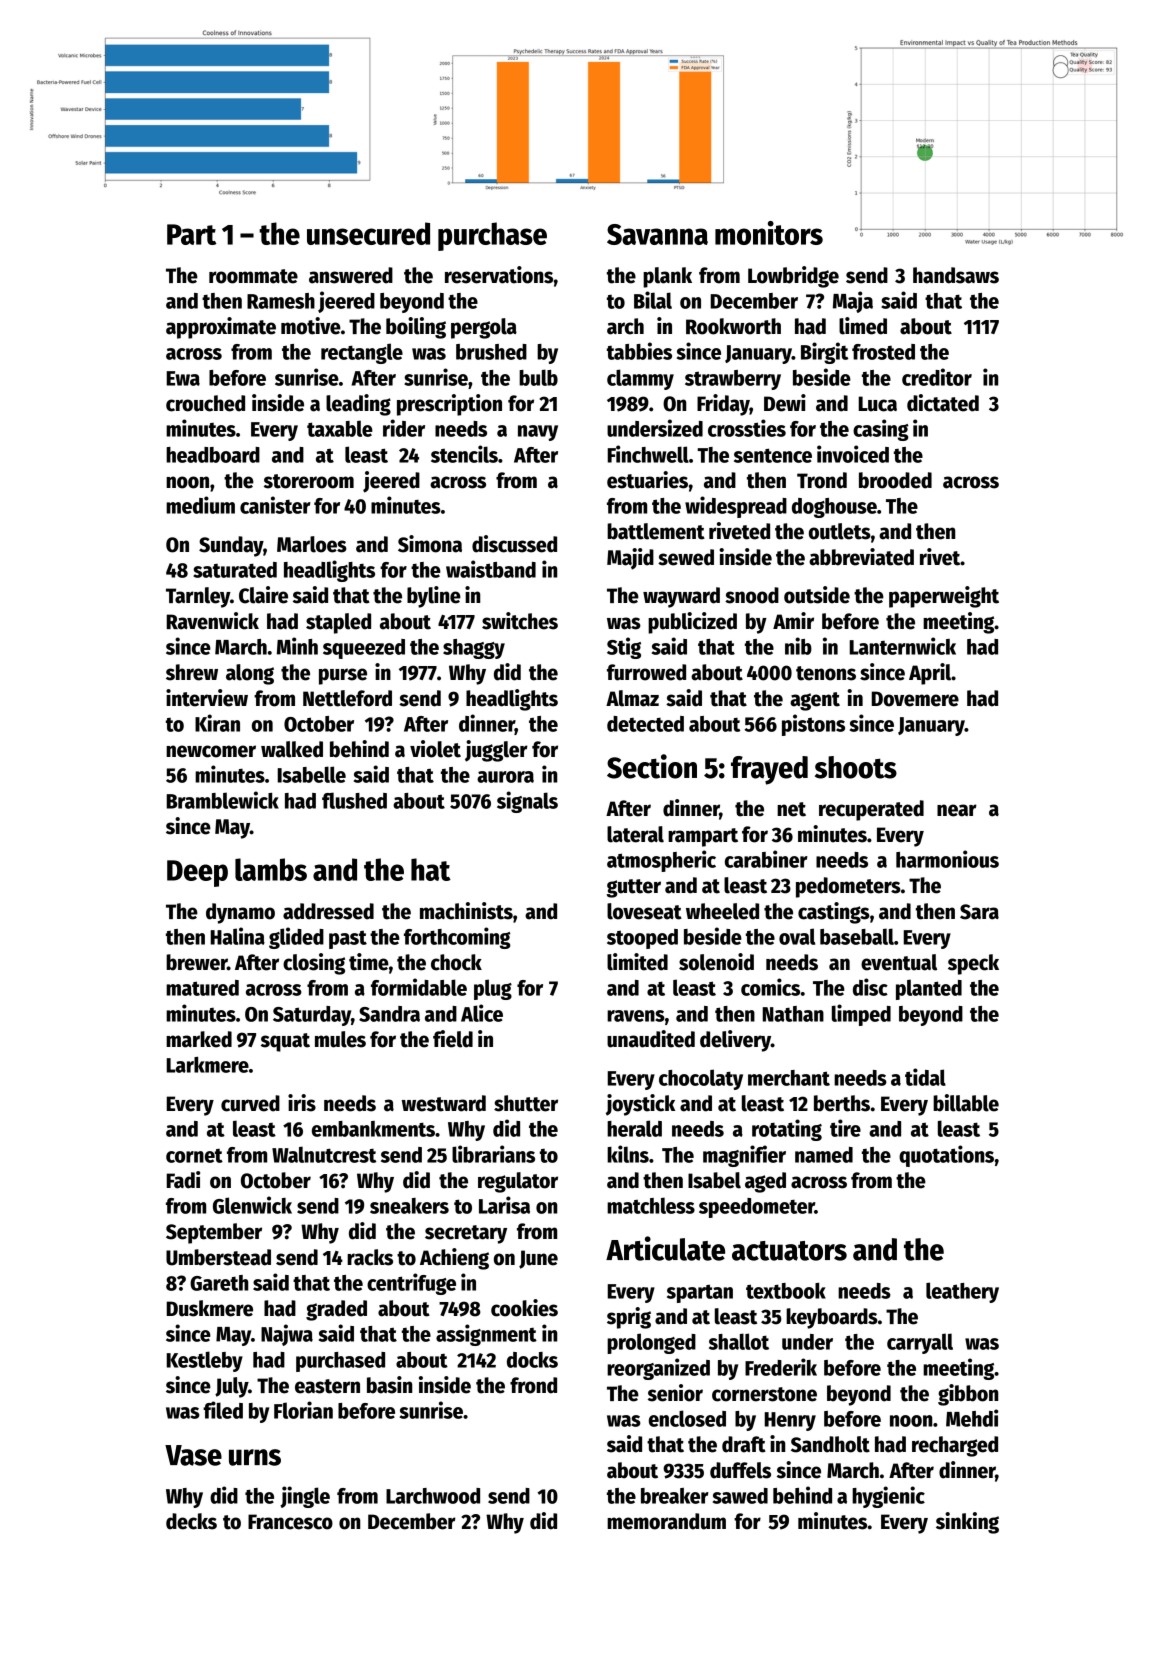 The height and width of the screenshot is (1654, 1165). I want to click on keyboards, so click(832, 1318).
